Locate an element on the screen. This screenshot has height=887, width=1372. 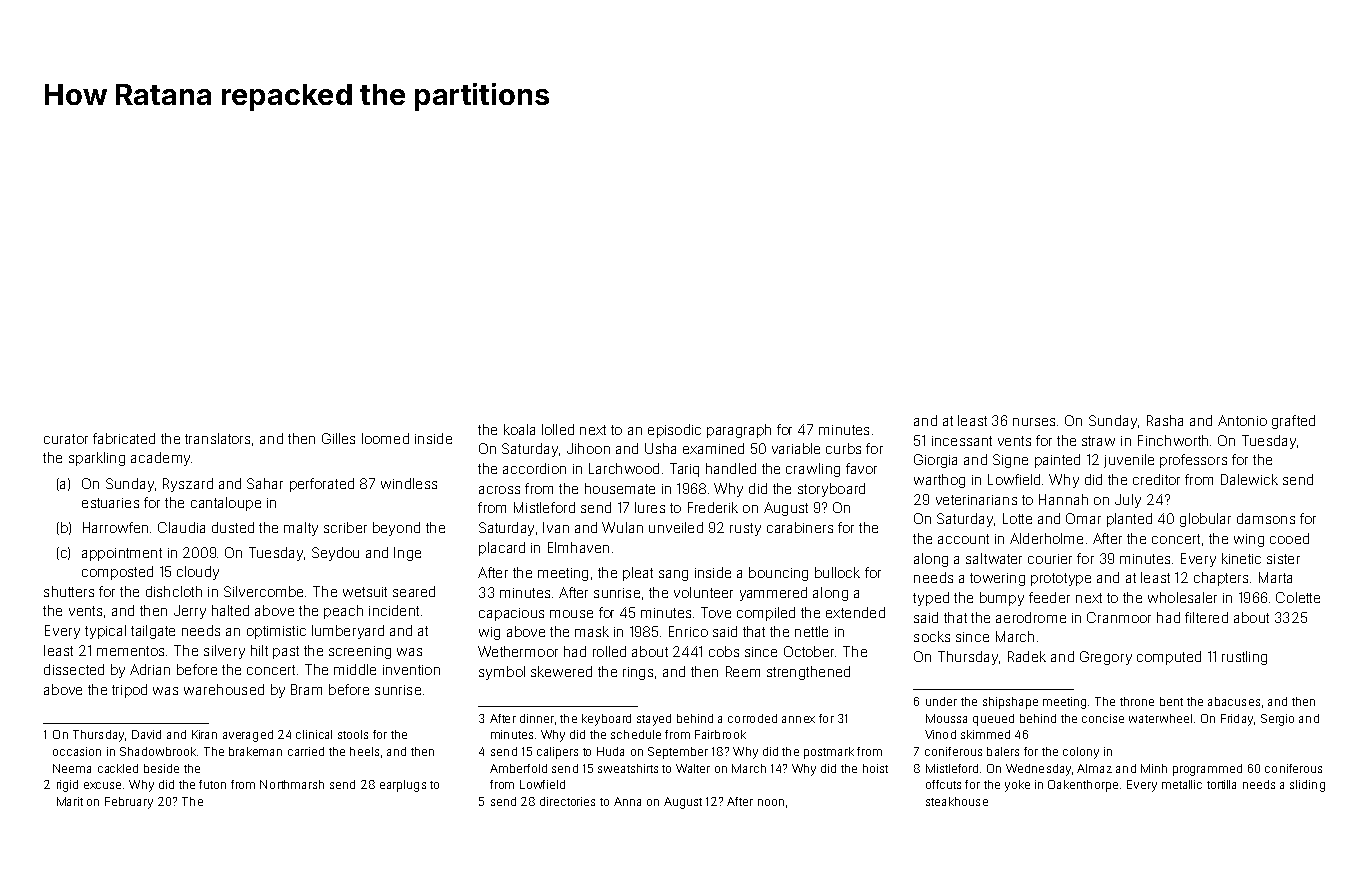
sparkling is located at coordinates (97, 459).
